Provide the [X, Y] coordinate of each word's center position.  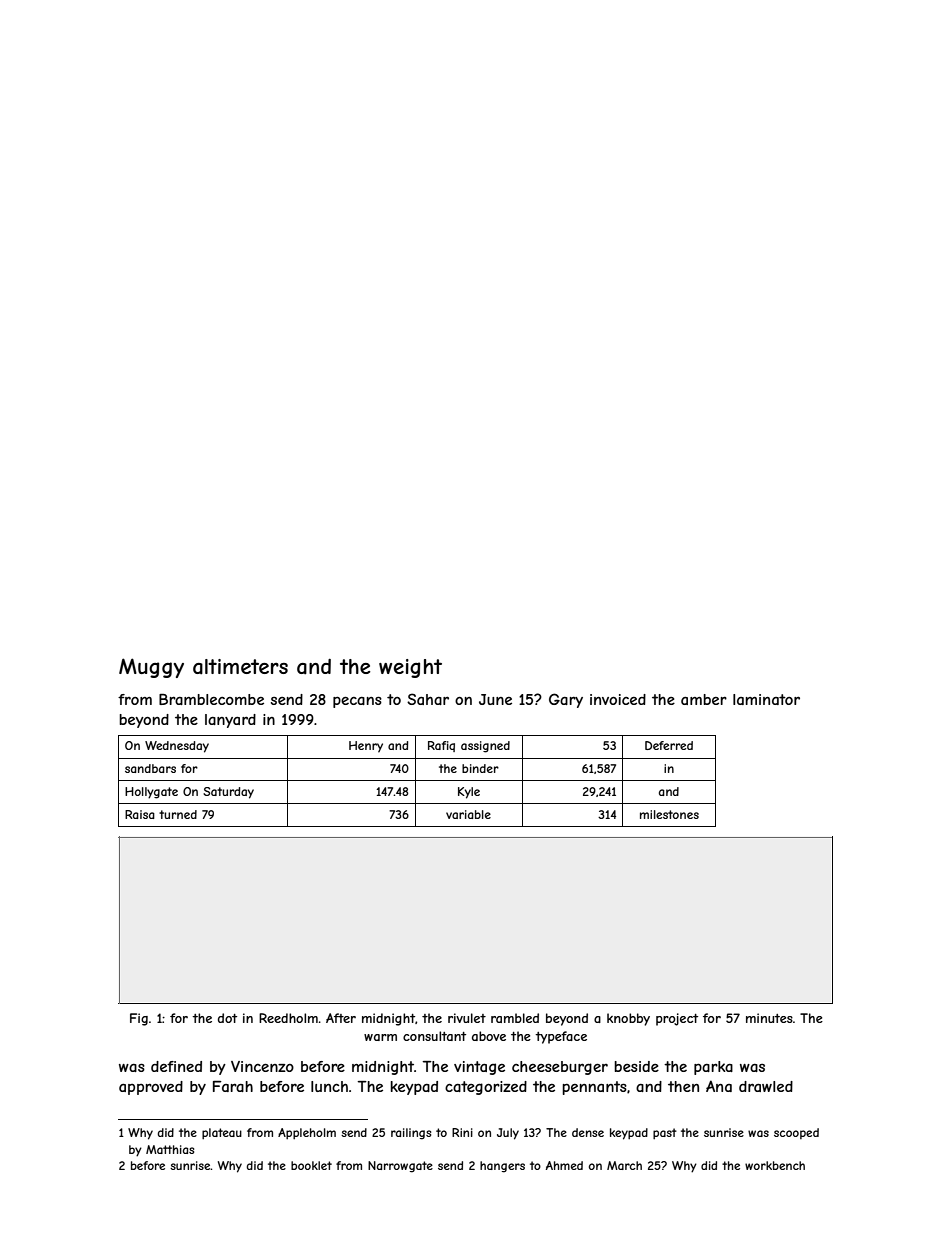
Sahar [428, 699]
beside [636, 1066]
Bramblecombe [211, 699]
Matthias [170, 1149]
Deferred [669, 745]
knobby [628, 1019]
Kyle [469, 793]
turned [178, 814]
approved [151, 1088]
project [677, 1019]
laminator [766, 699]
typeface [561, 1037]
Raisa [140, 814]
